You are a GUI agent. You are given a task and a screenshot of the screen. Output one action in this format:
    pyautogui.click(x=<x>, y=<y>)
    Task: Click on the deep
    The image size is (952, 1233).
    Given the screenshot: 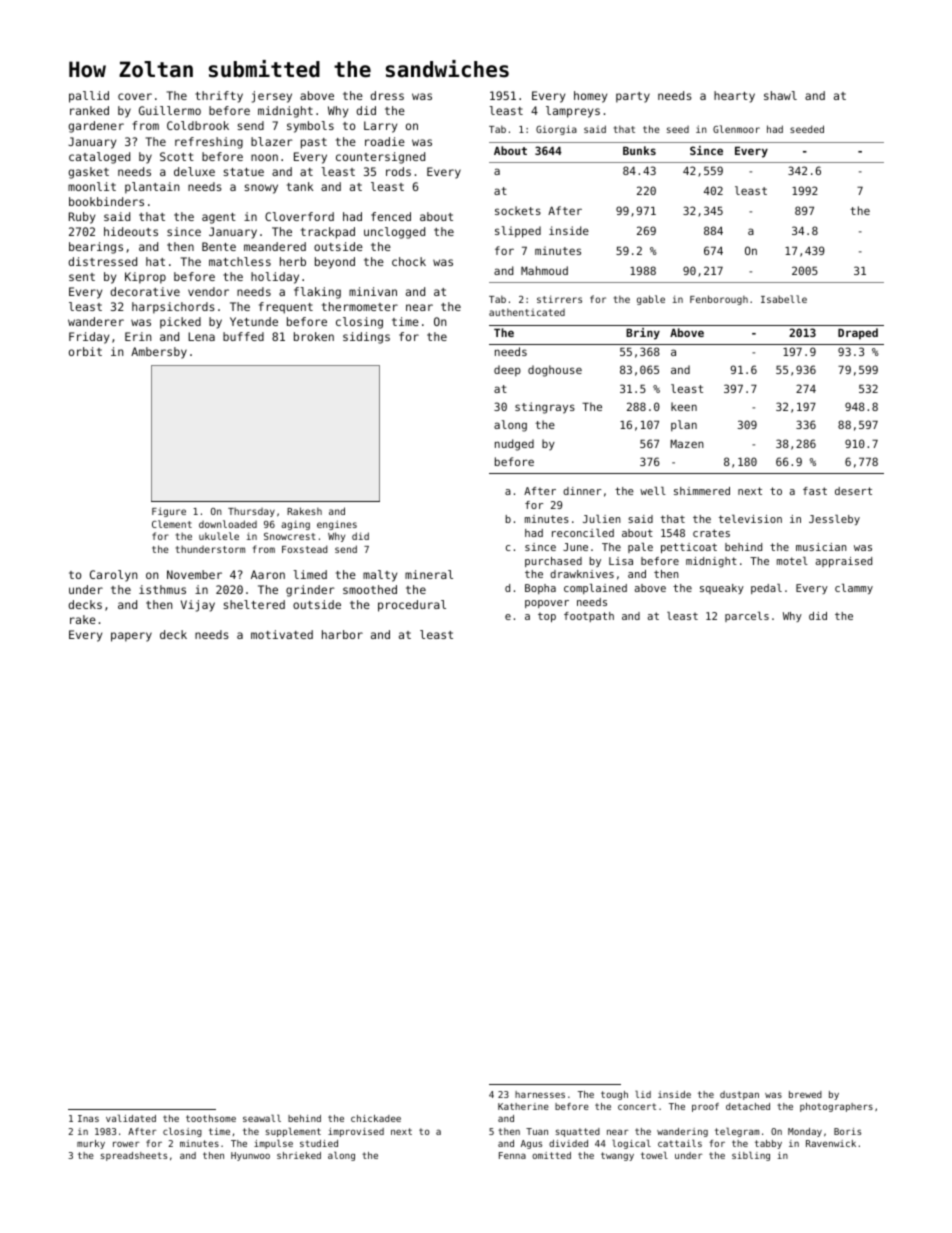 What is the action you would take?
    pyautogui.click(x=507, y=370)
